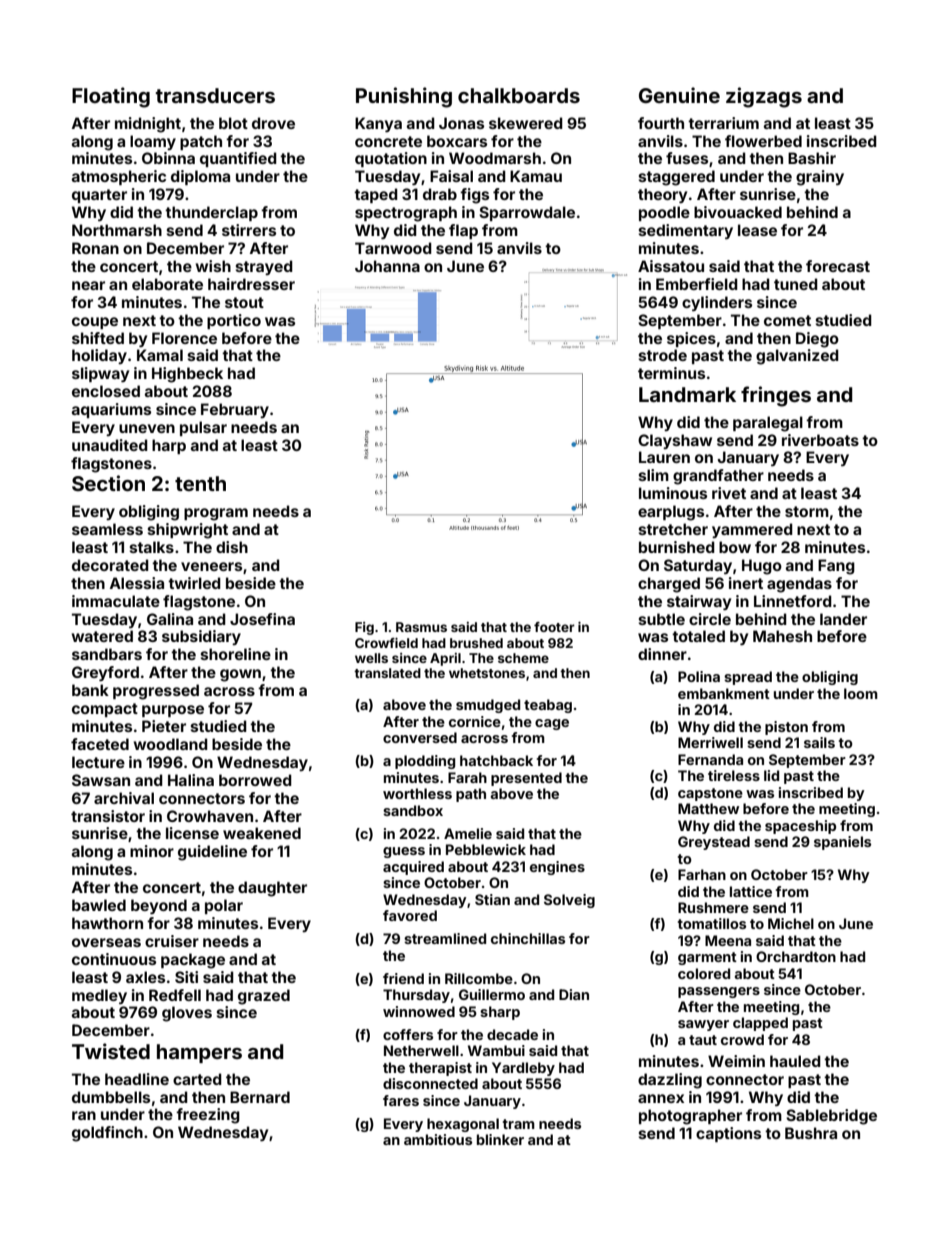  What do you see at coordinates (548, 706) in the document?
I see `teabag` at bounding box center [548, 706].
